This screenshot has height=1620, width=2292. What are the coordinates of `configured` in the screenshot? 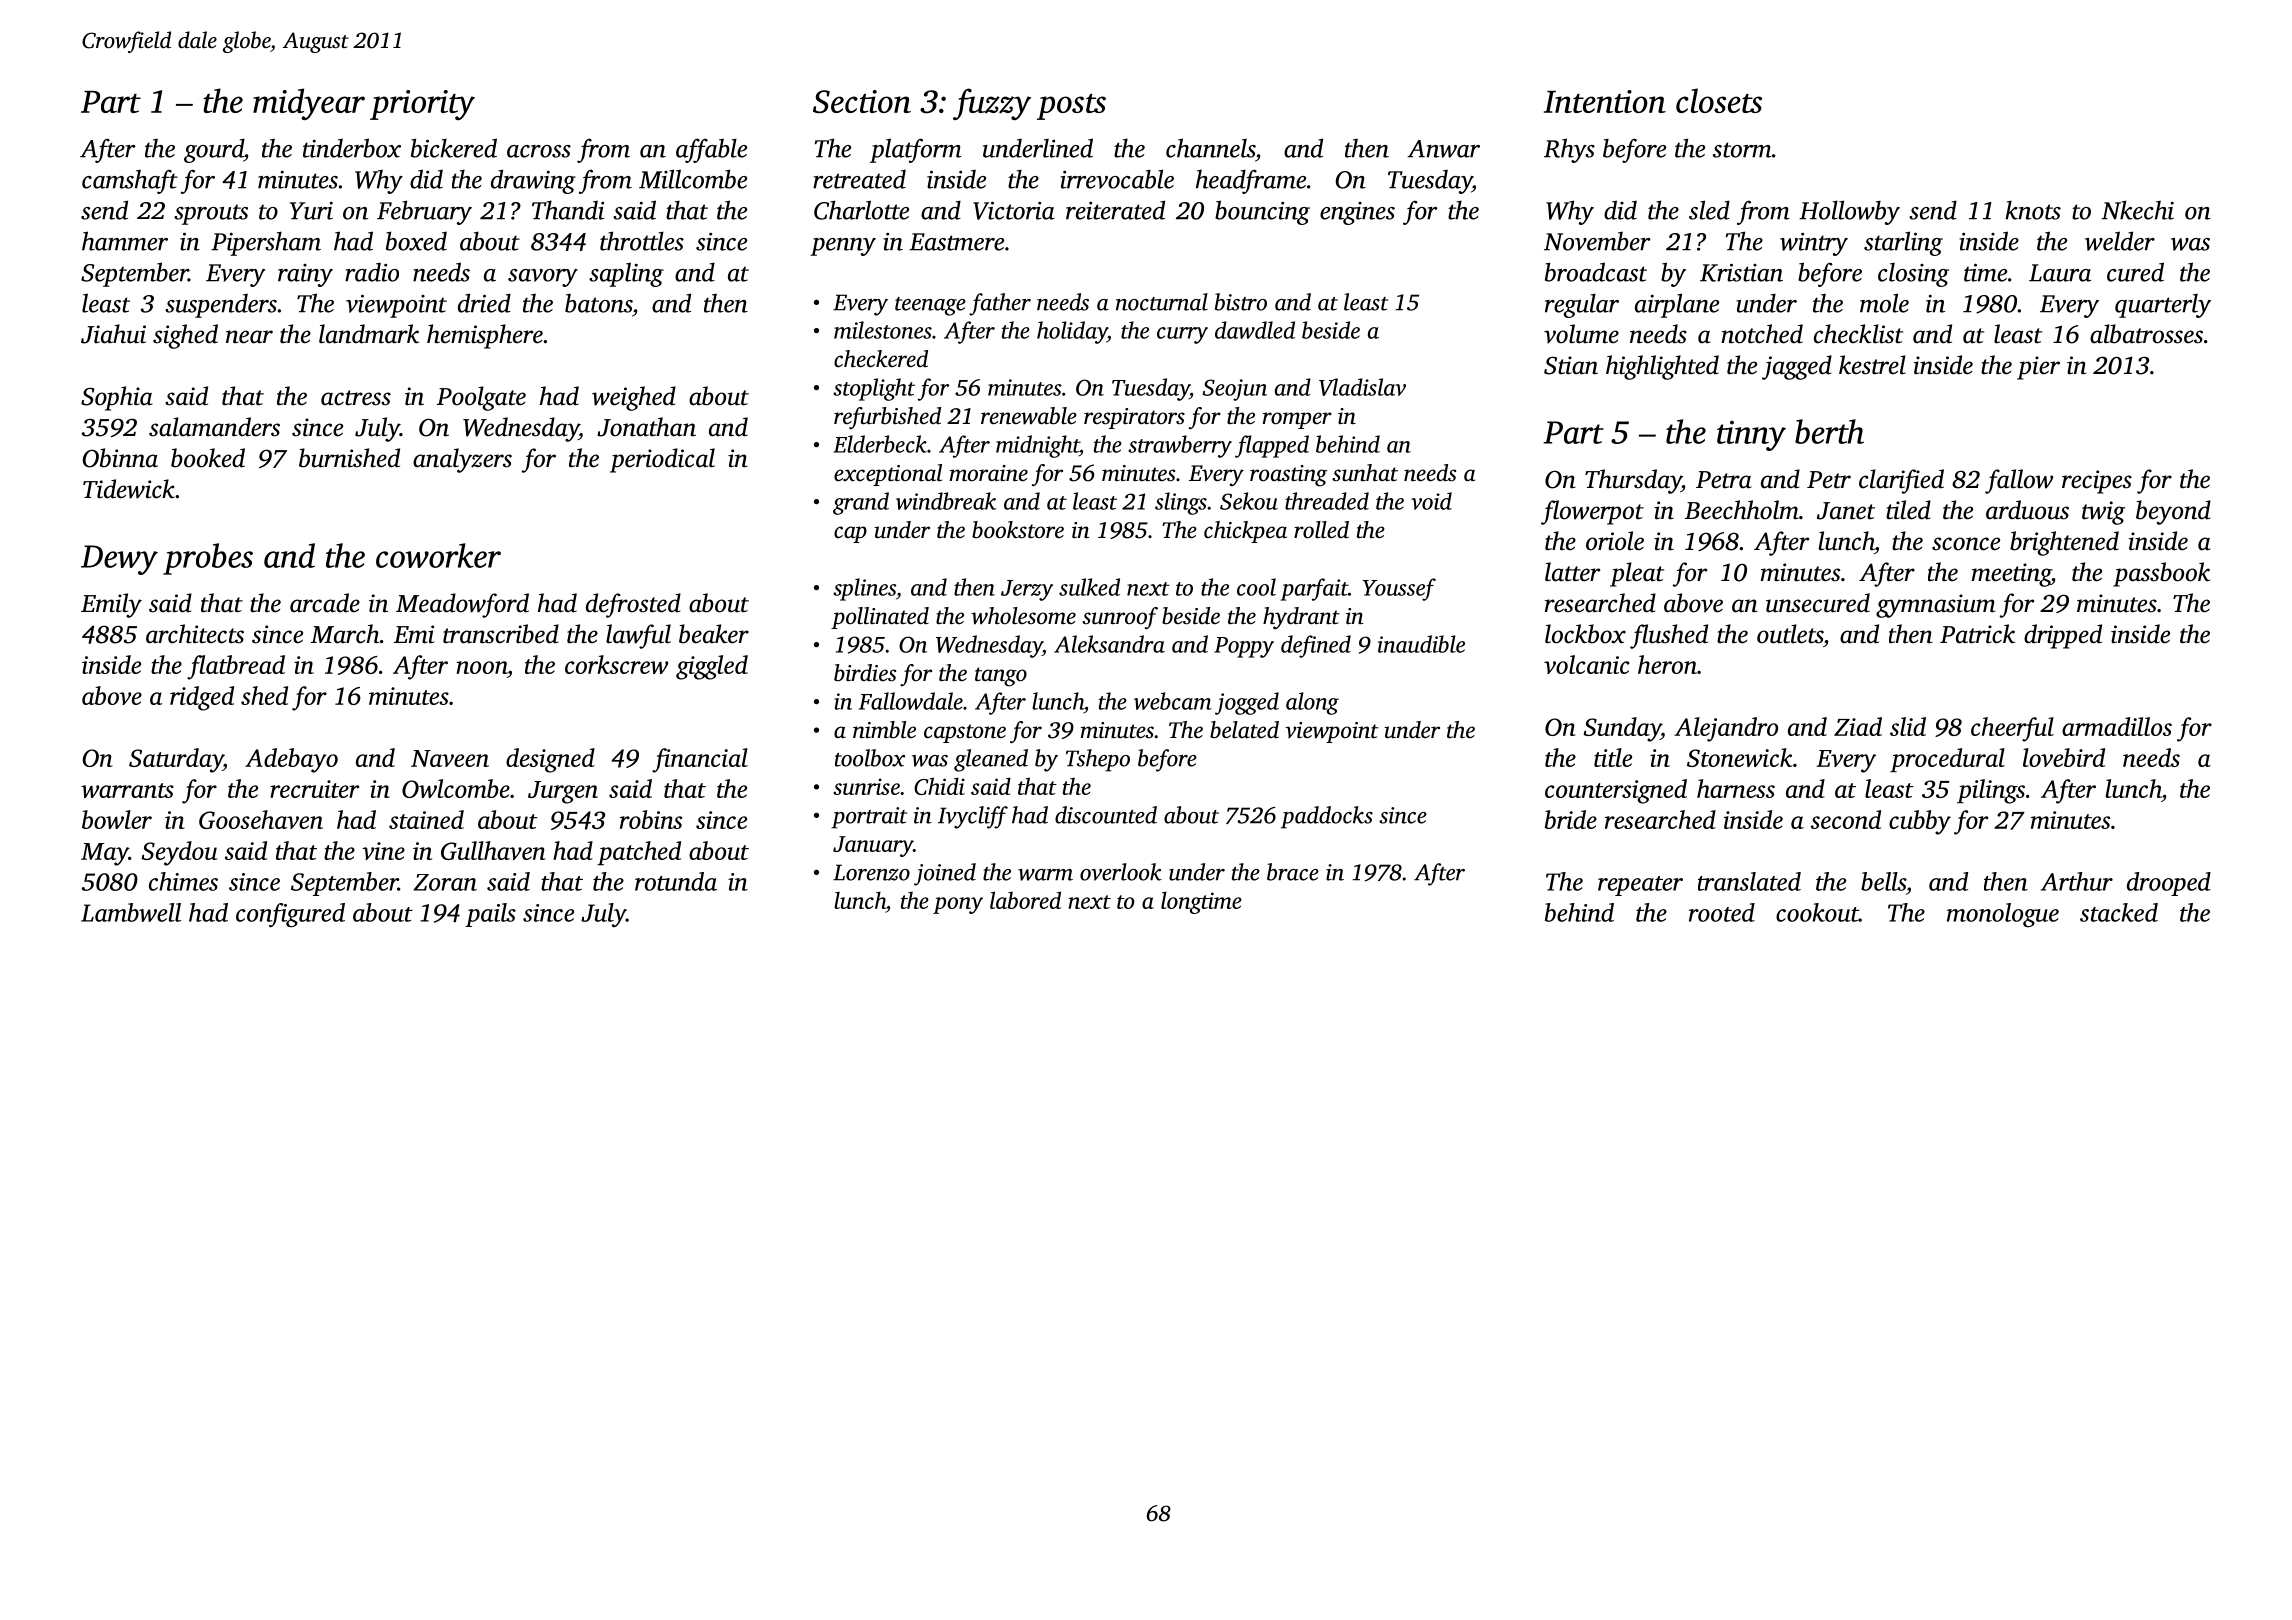 It's located at (290, 915).
